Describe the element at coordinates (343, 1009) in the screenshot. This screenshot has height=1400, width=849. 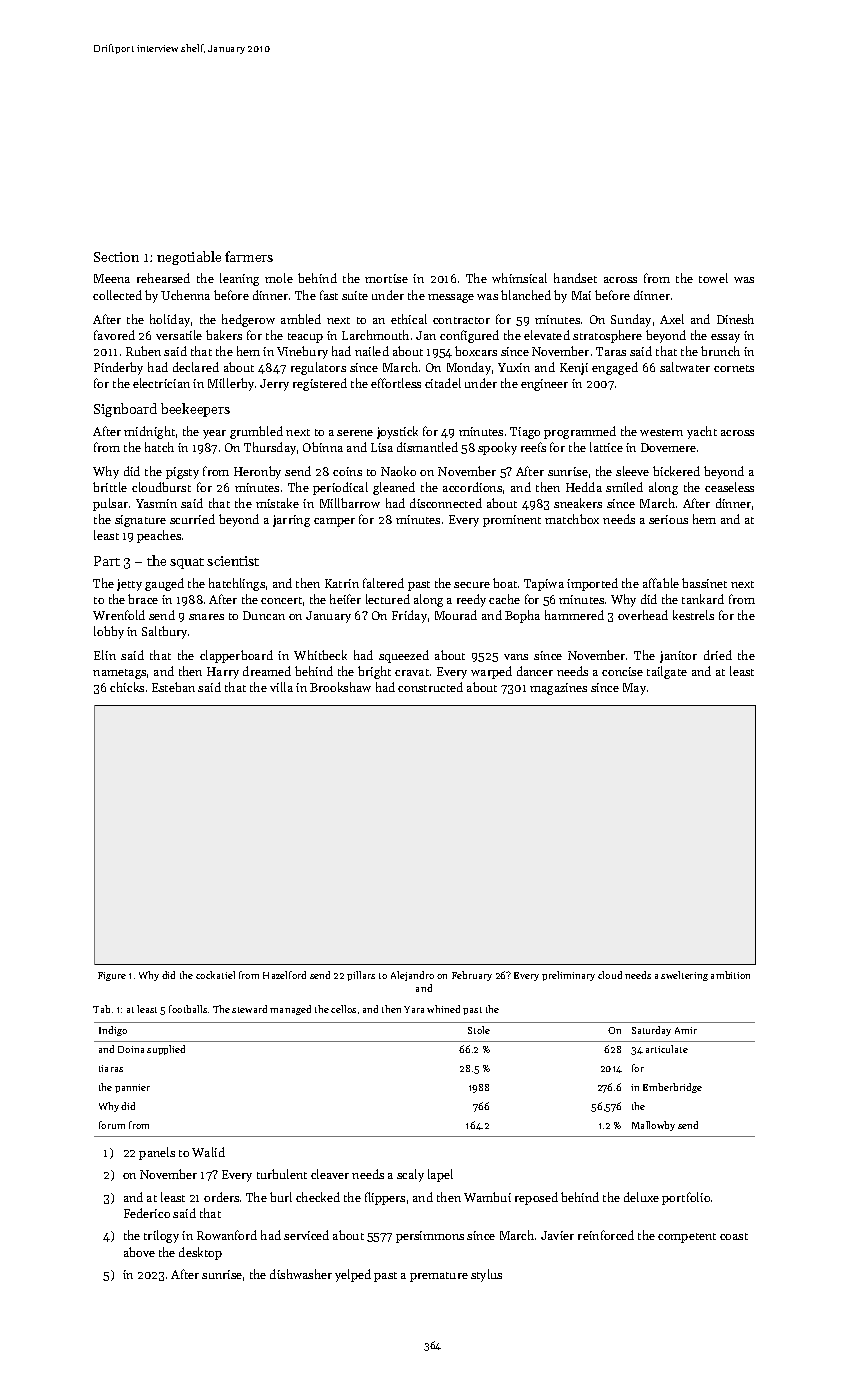
I see `cellos` at that location.
